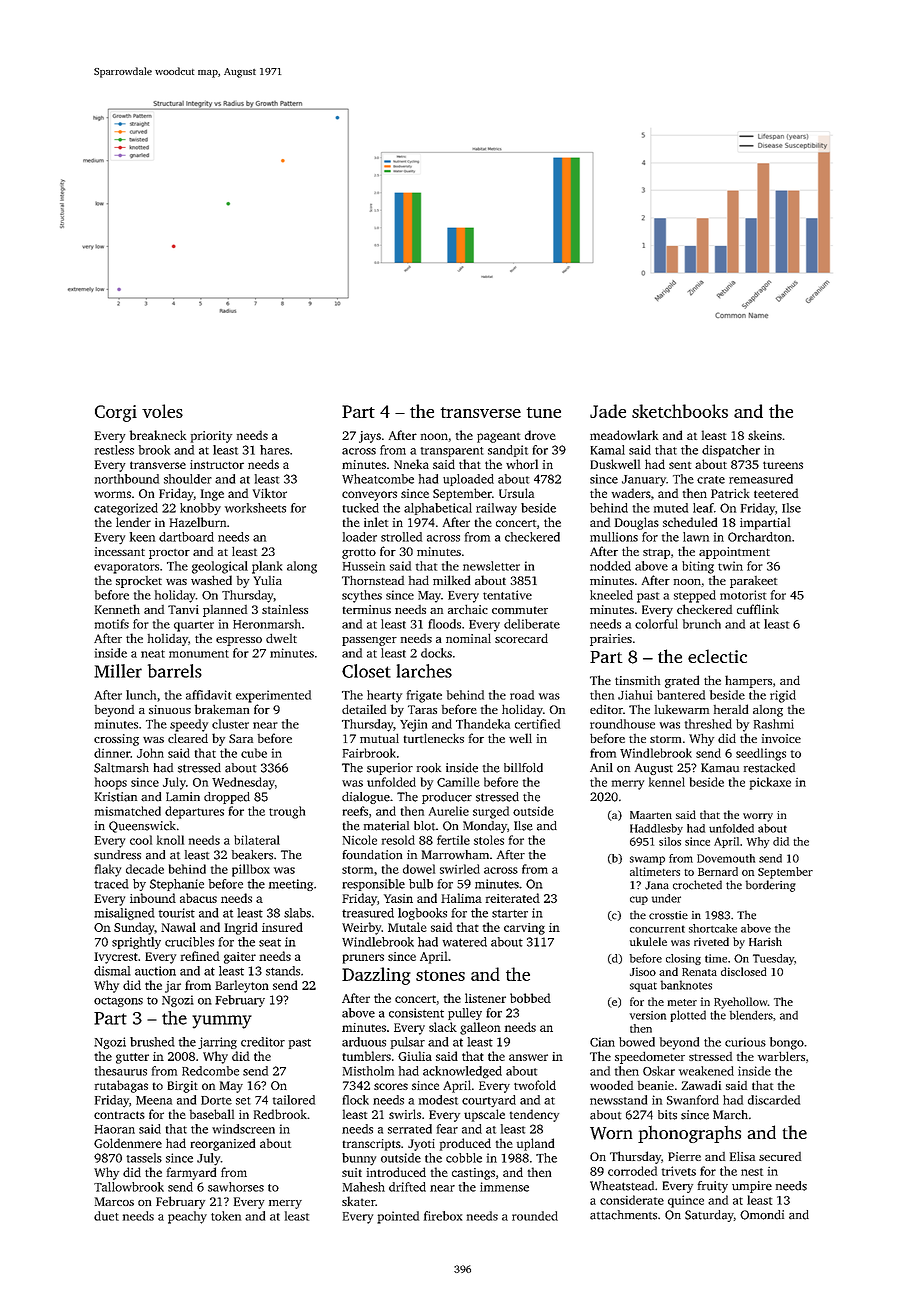 This screenshot has width=908, height=1316. I want to click on alphabetical, so click(438, 509).
